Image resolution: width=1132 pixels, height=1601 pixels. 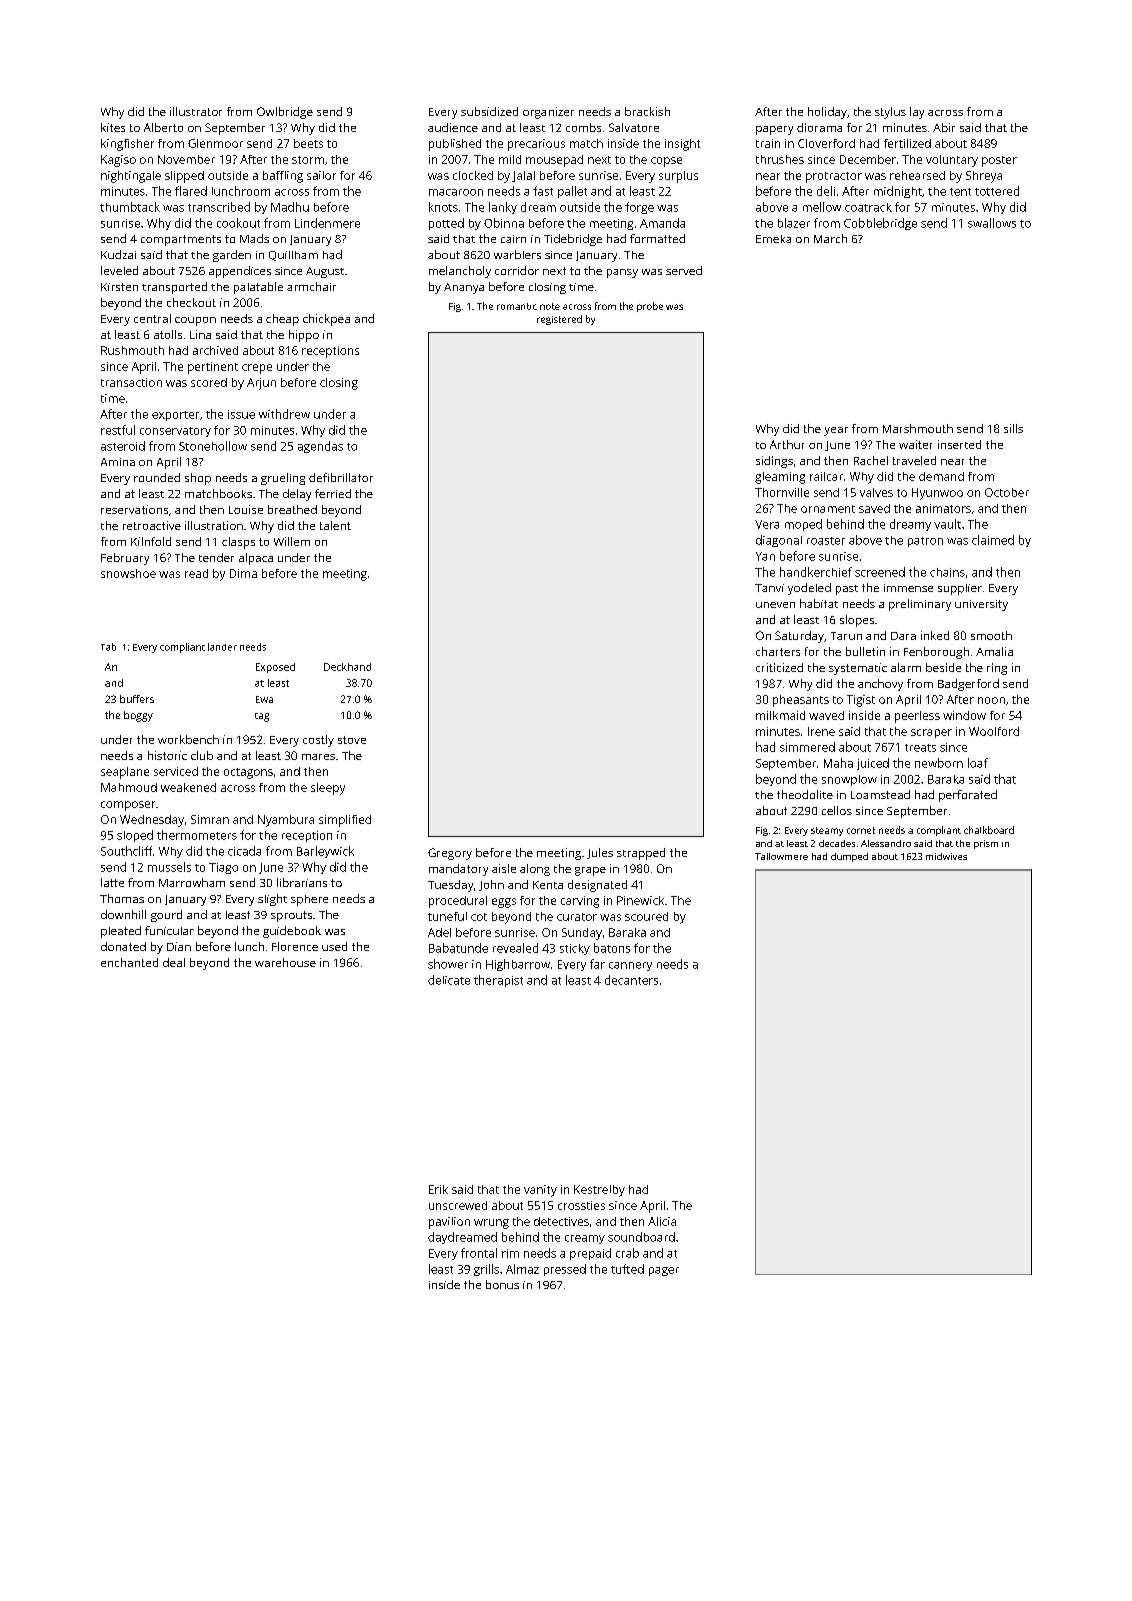 What do you see at coordinates (240, 272) in the document?
I see `appendices` at bounding box center [240, 272].
